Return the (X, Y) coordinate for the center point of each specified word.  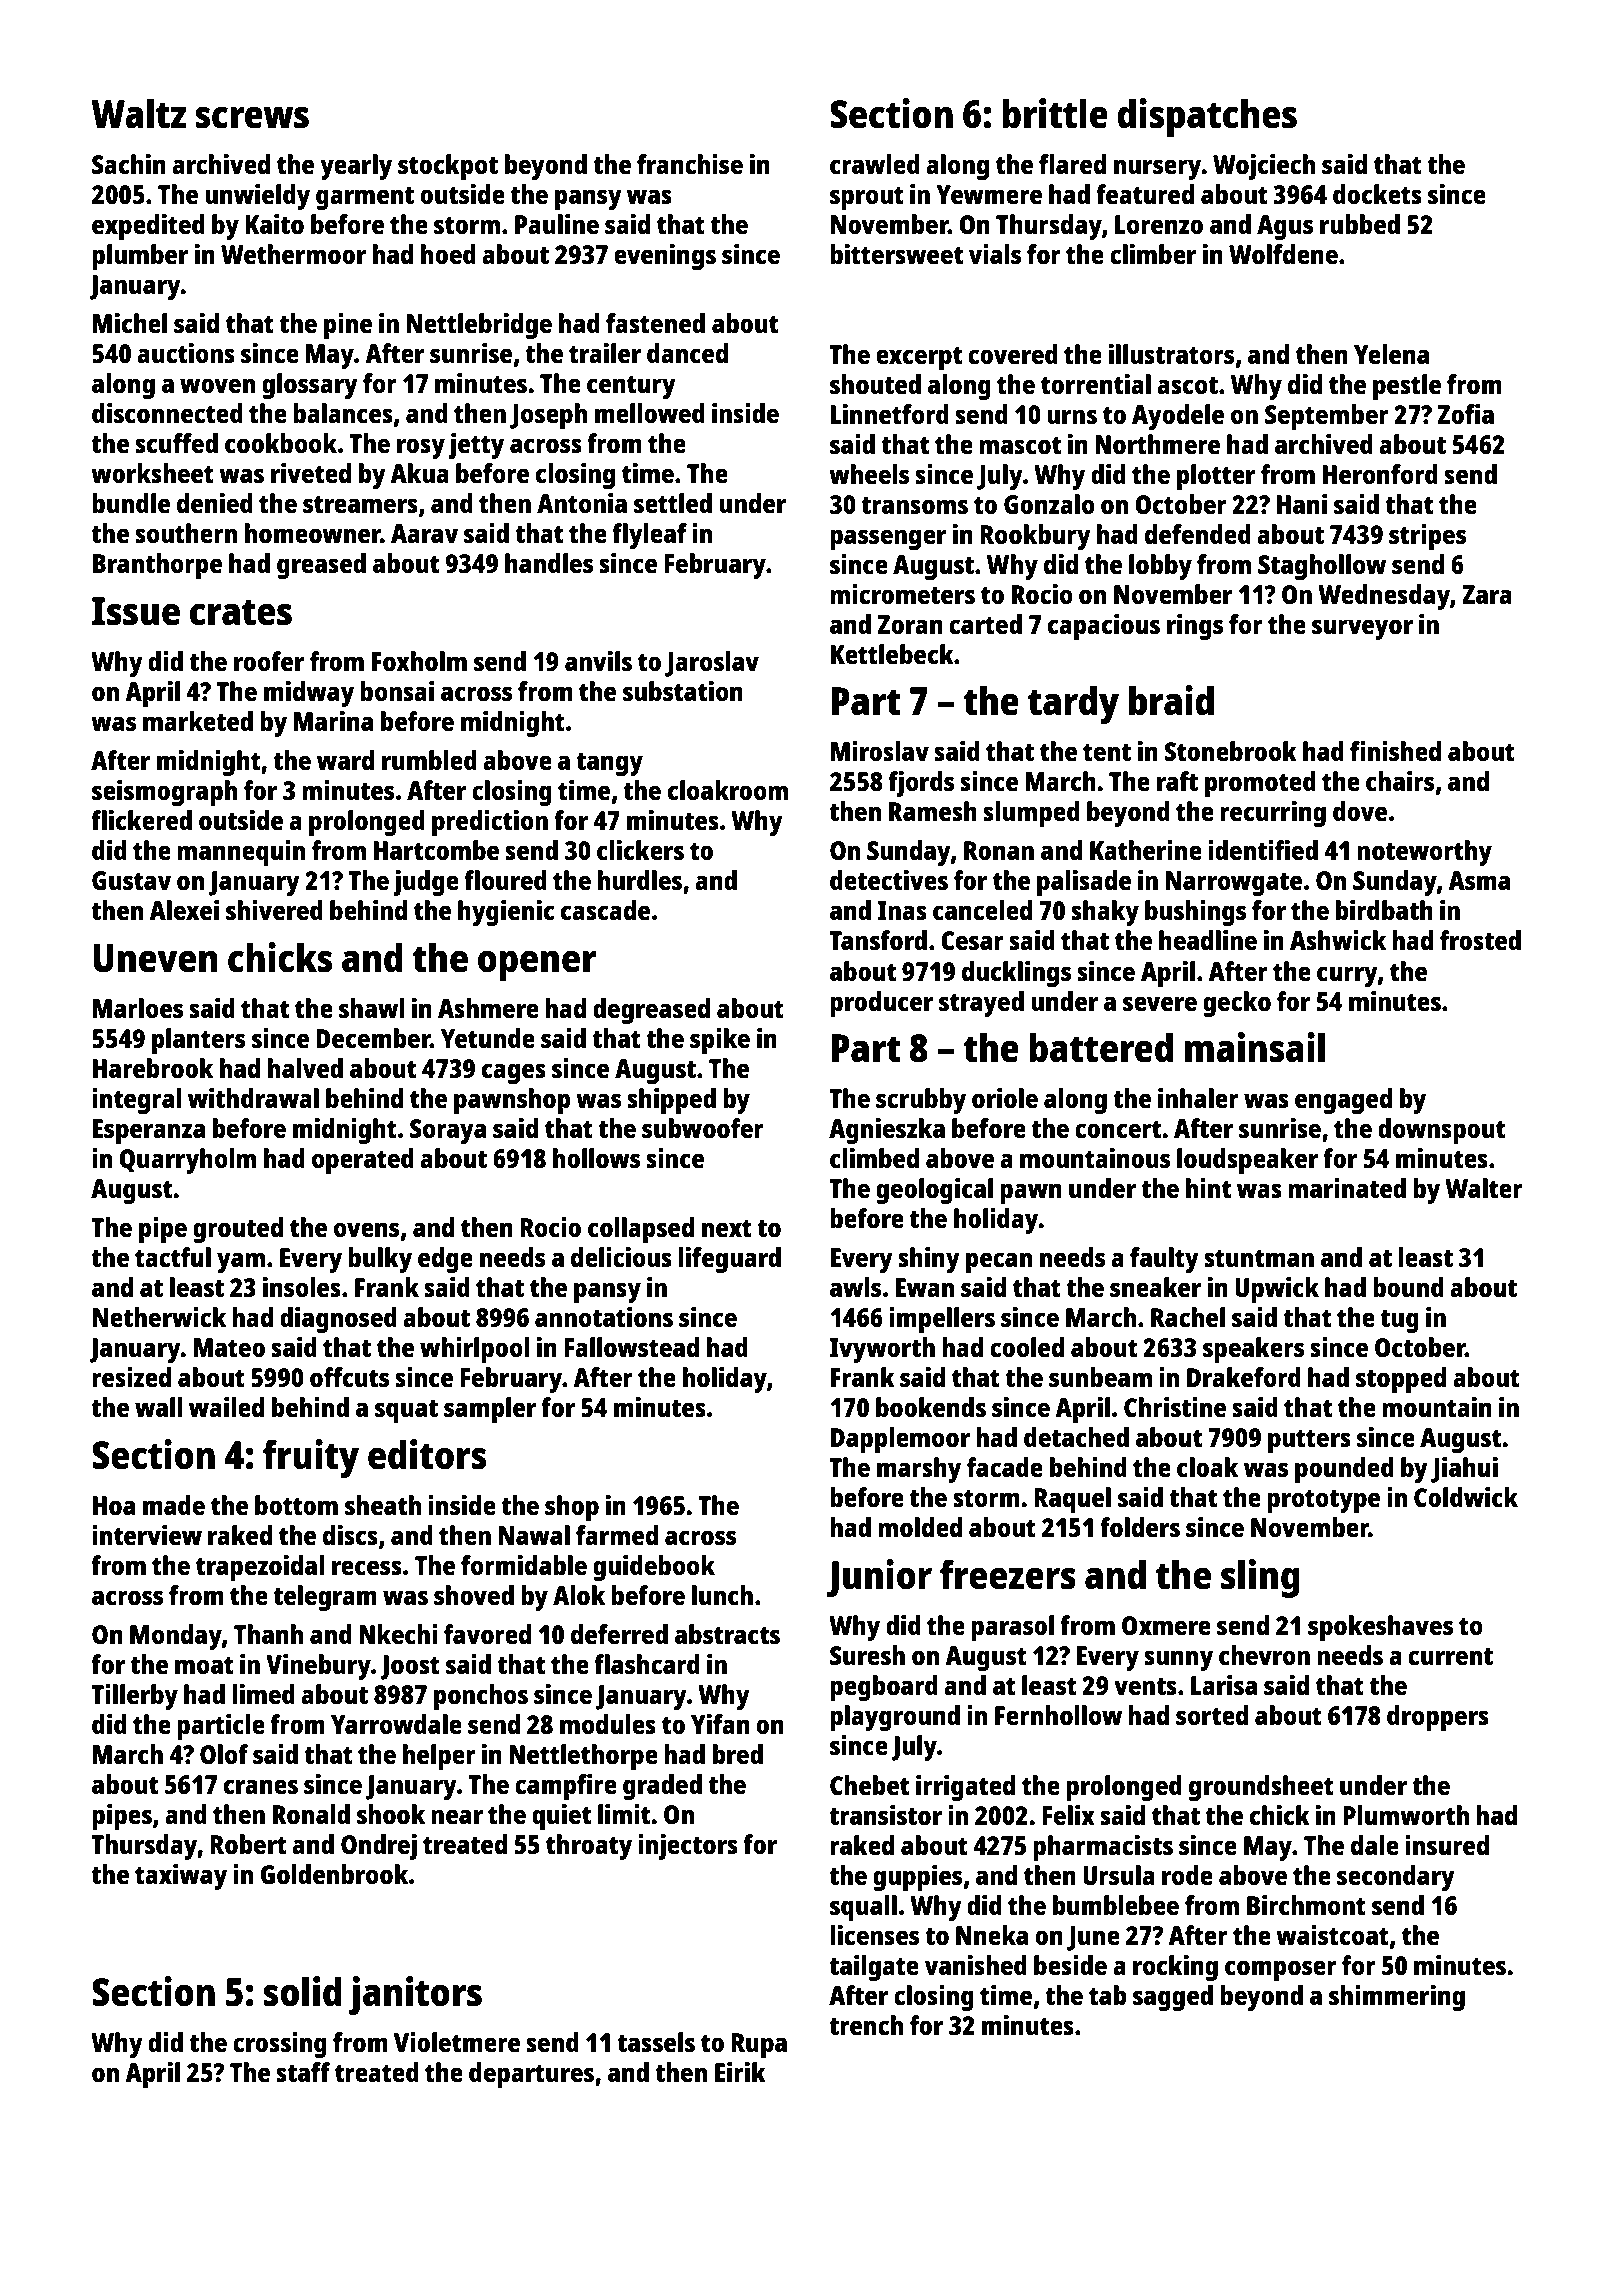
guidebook (654, 1568)
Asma (1479, 880)
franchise (690, 164)
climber (1153, 254)
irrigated (965, 1788)
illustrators (1171, 354)
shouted (875, 384)
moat (204, 1665)
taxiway (181, 1877)
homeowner (313, 533)
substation (683, 691)
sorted (1212, 1715)
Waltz (138, 113)
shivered (274, 910)
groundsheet (1261, 1788)
